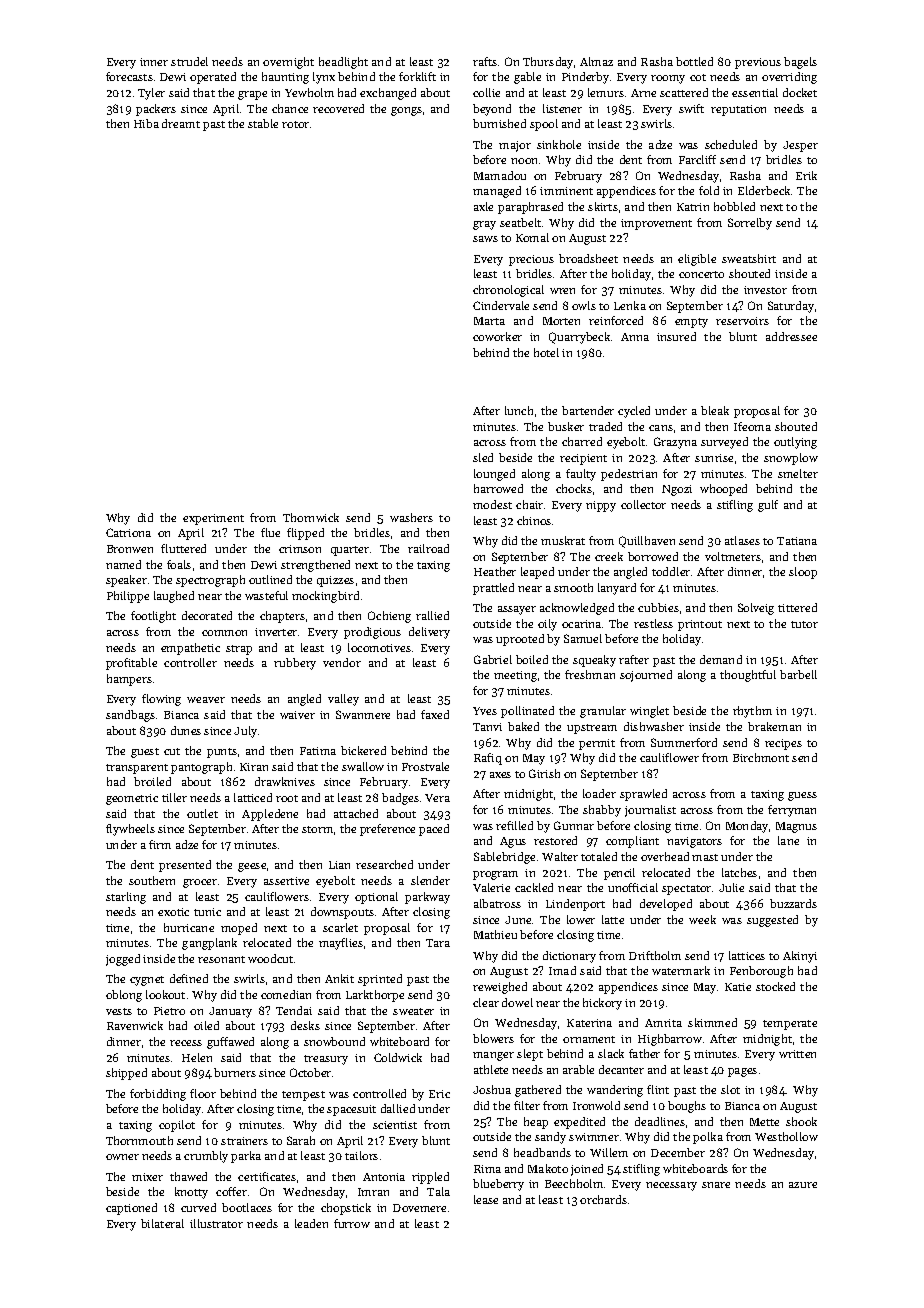 This image has height=1308, width=924. What do you see at coordinates (135, 1025) in the image?
I see `Ravenwick` at bounding box center [135, 1025].
